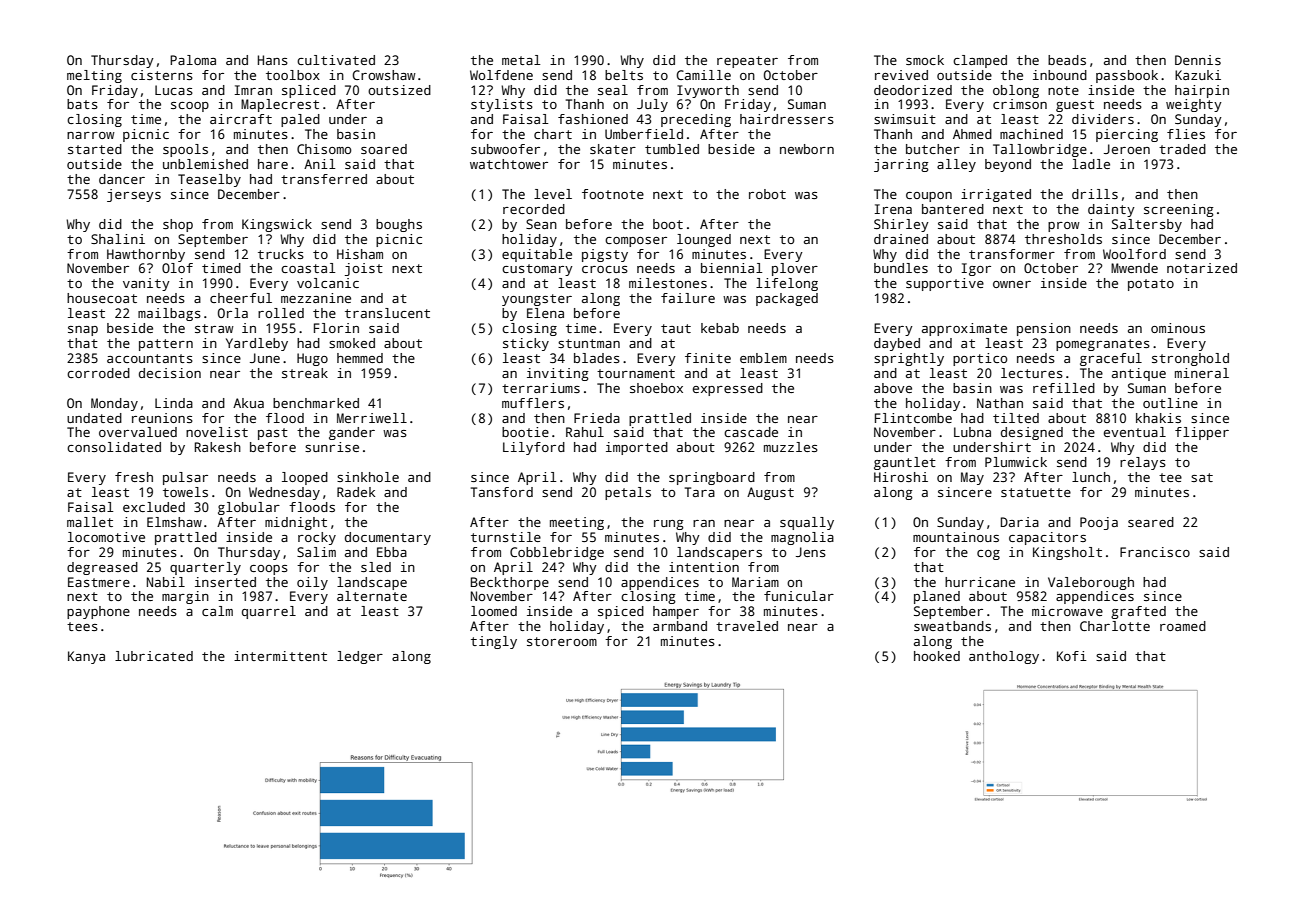  Describe the element at coordinates (669, 525) in the screenshot. I see `rung` at that location.
